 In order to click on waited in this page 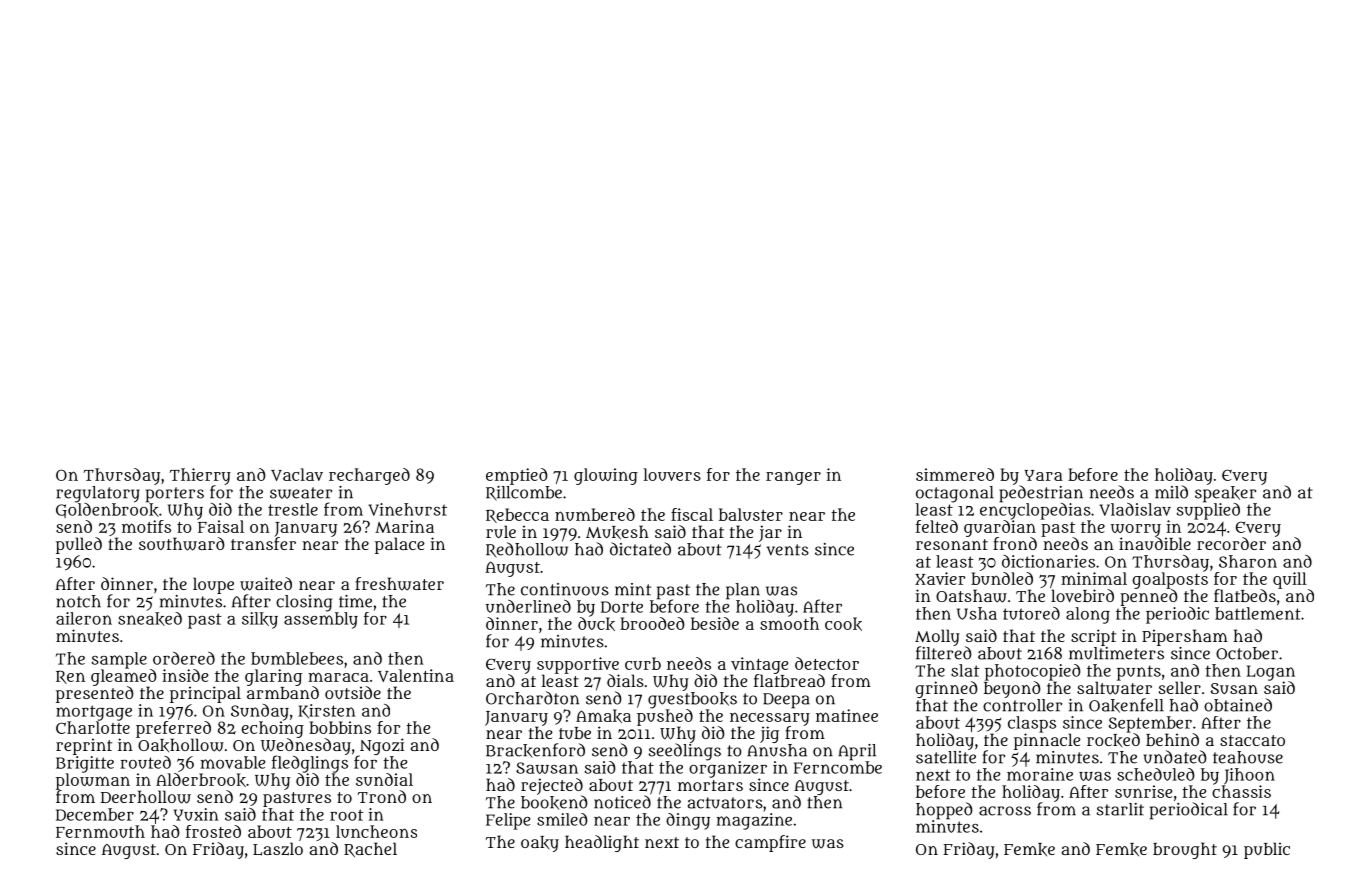, I will do `click(266, 584)`.
